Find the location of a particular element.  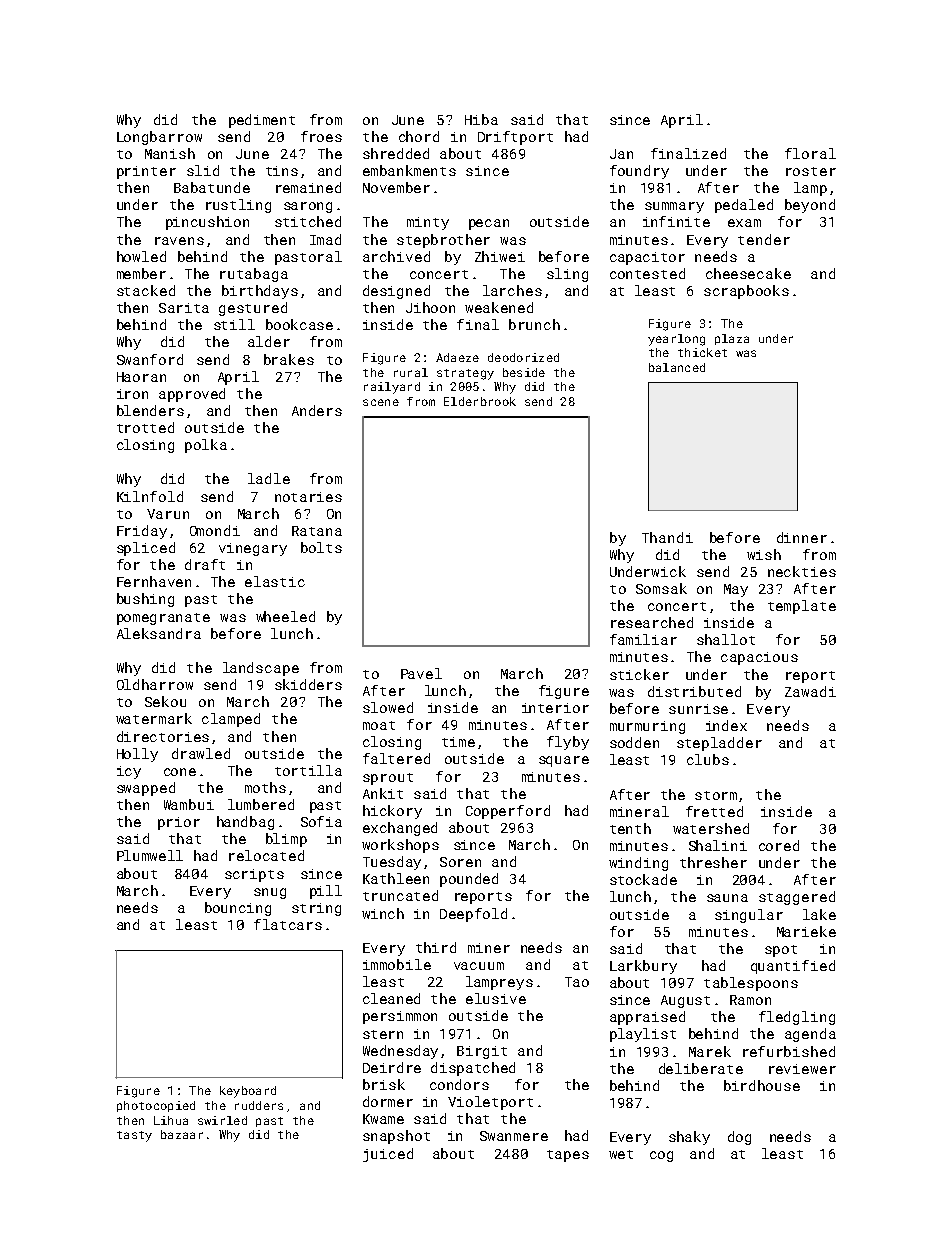

brunch is located at coordinates (534, 324).
